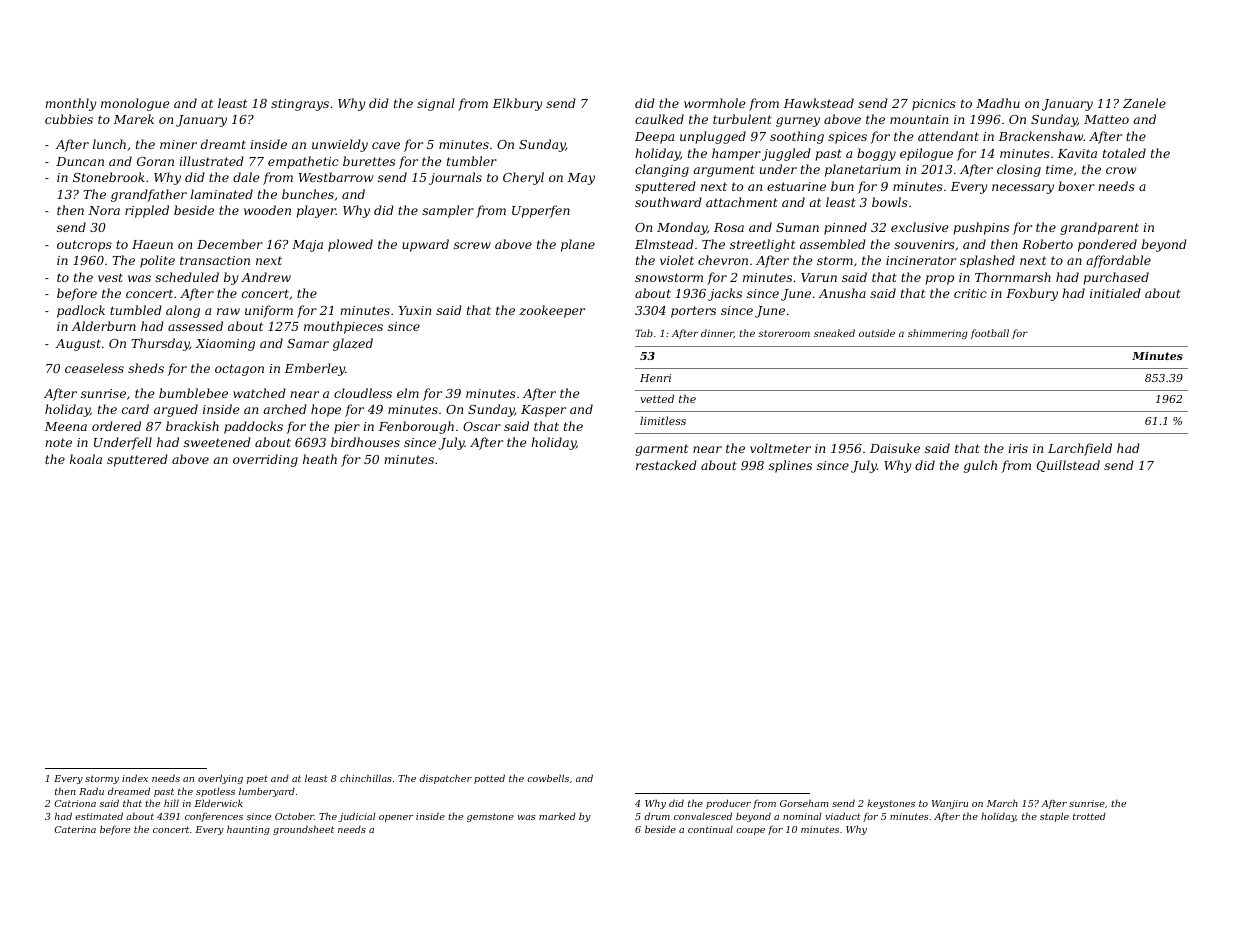 The height and width of the screenshot is (952, 1233). Describe the element at coordinates (981, 228) in the screenshot. I see `pushpins` at that location.
